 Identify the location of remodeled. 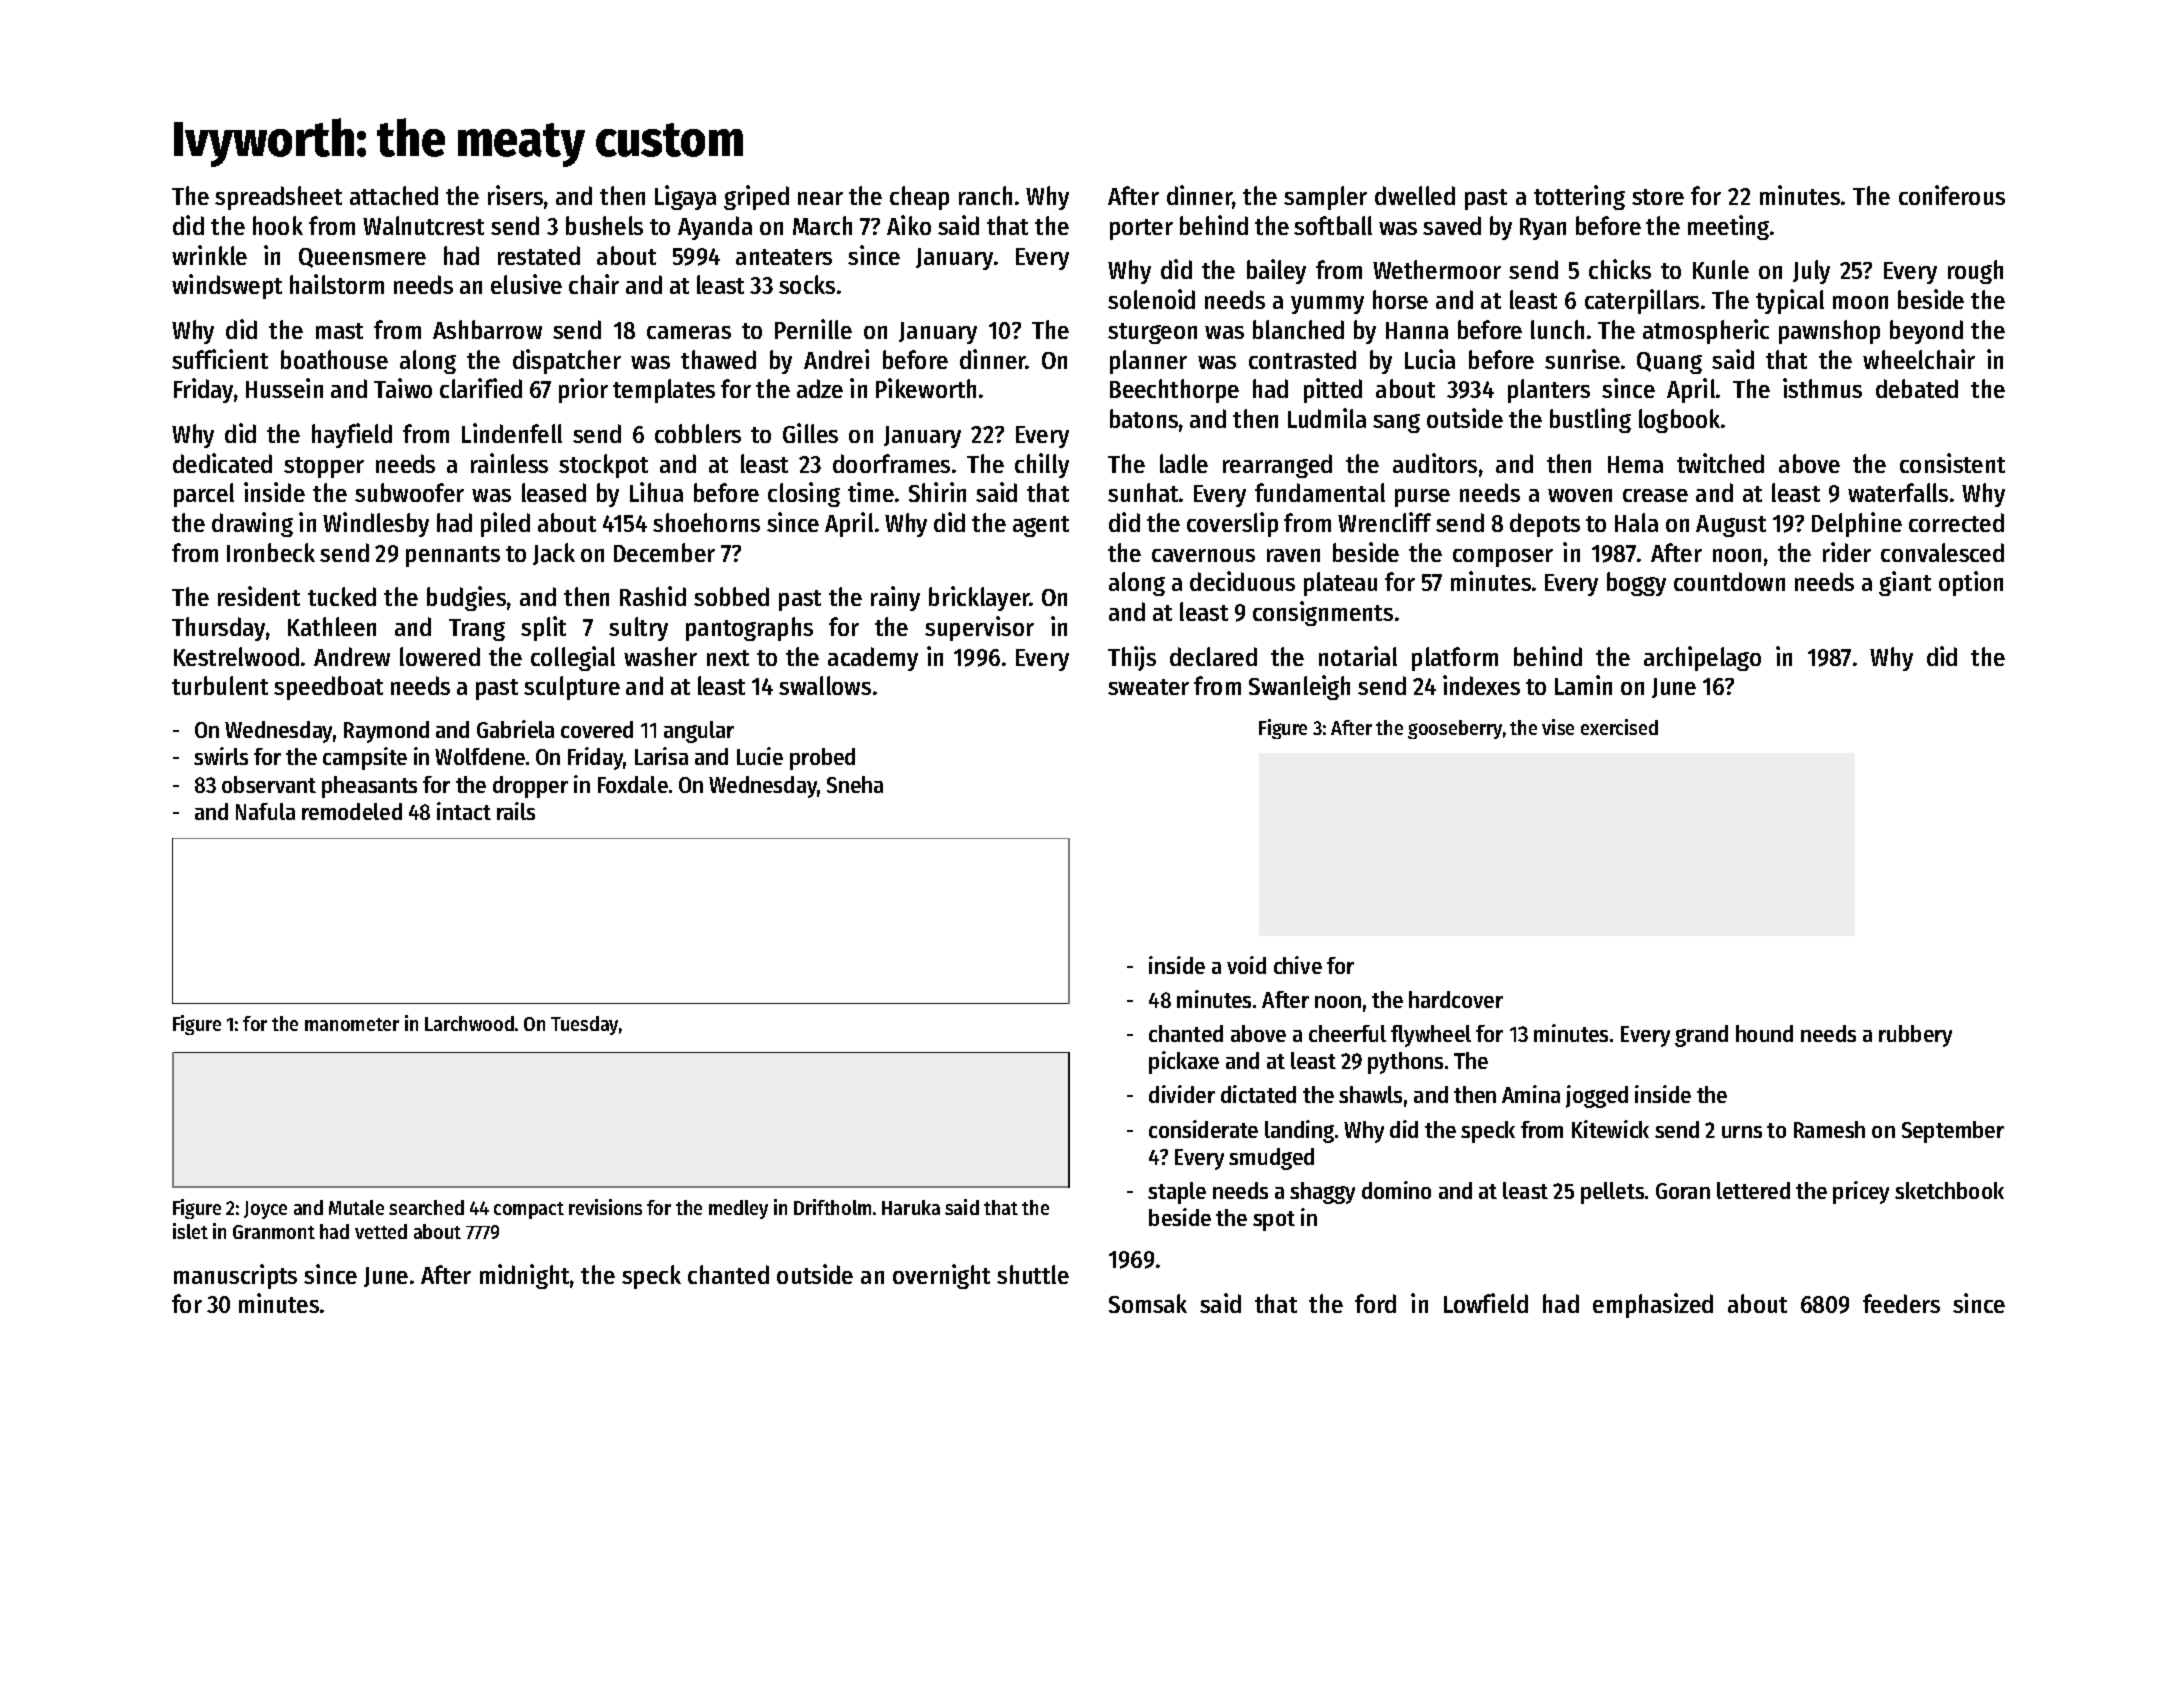
(352, 811).
